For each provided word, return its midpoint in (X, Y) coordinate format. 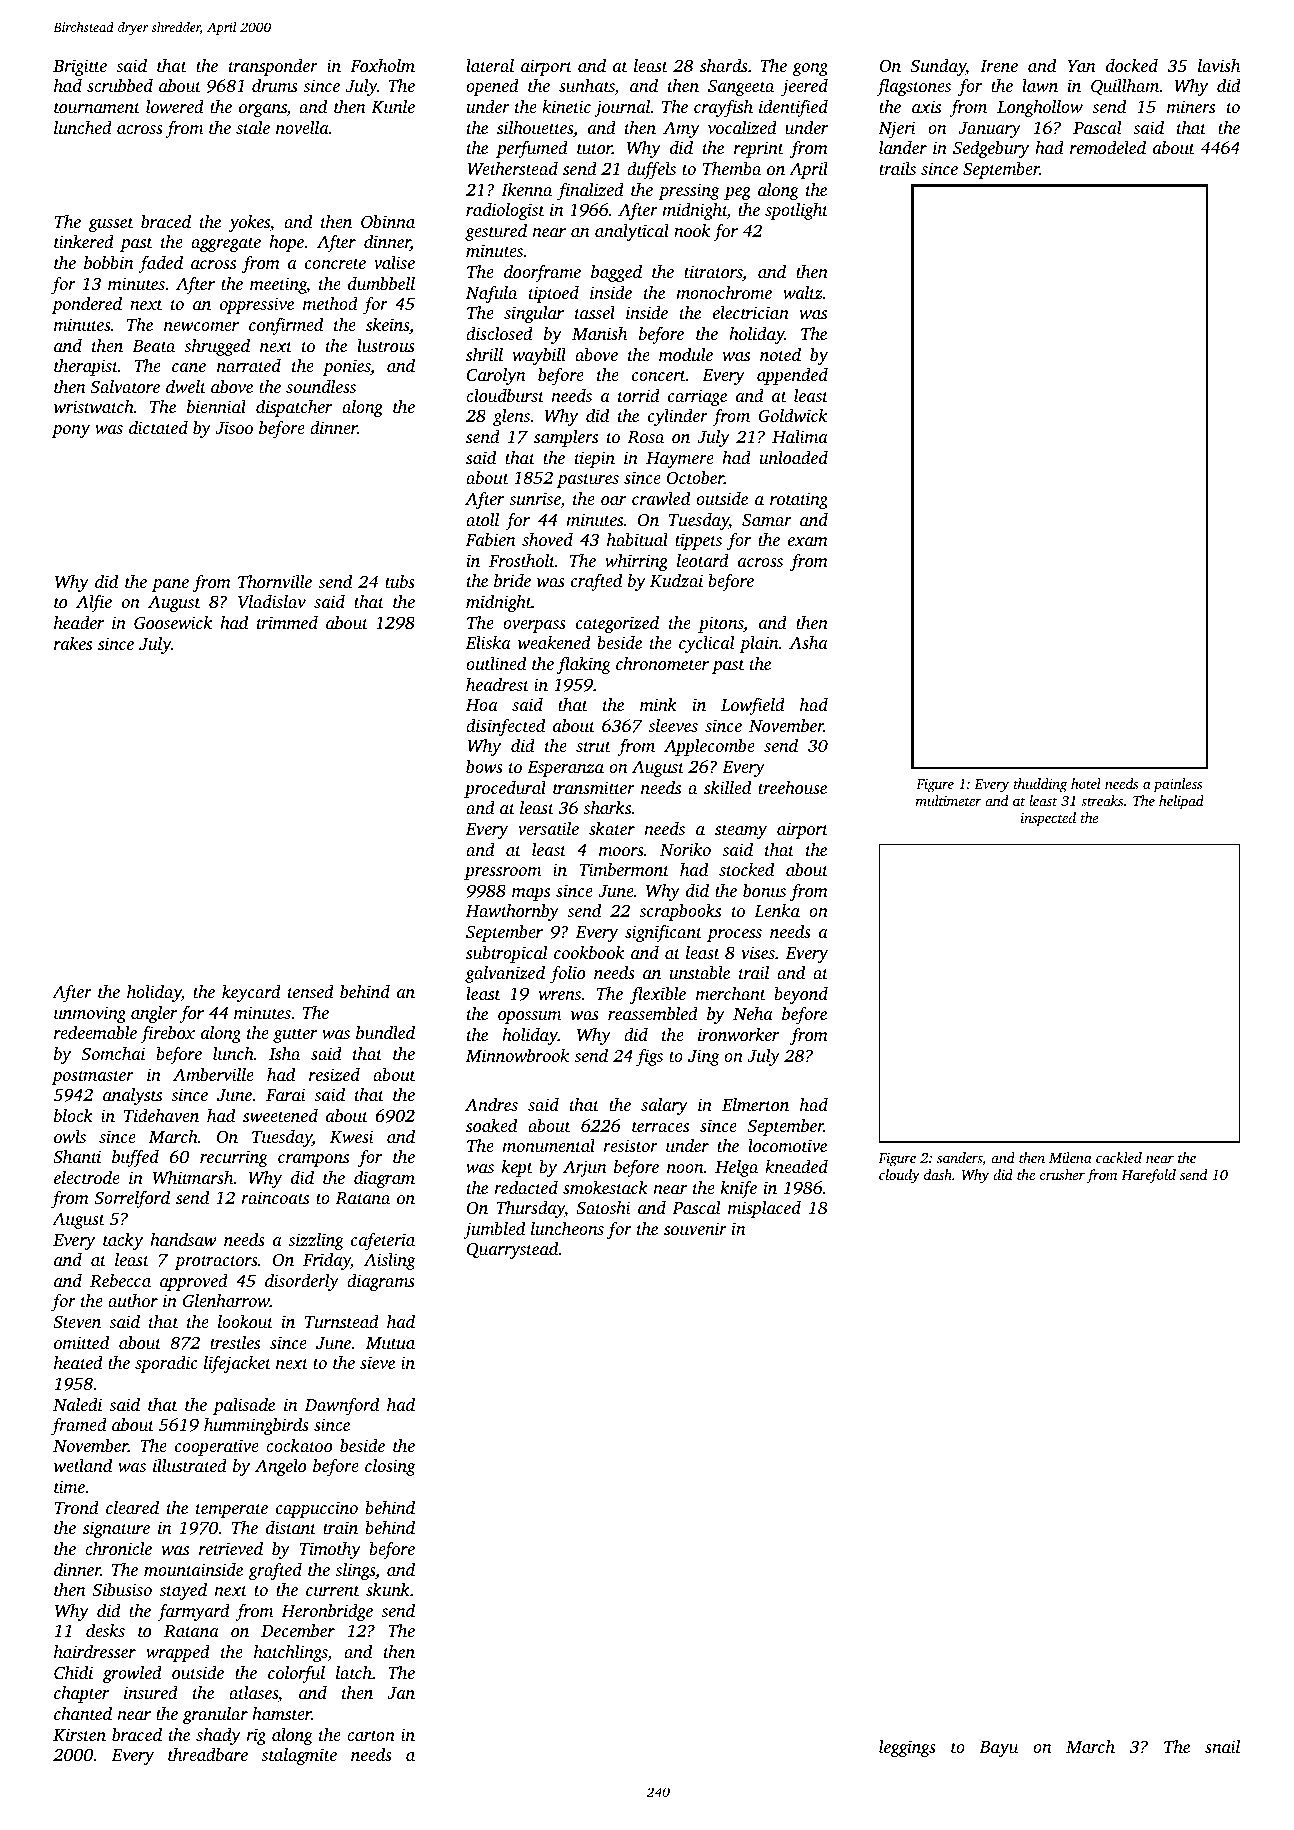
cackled (1119, 1157)
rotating (799, 500)
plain (759, 644)
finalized (590, 191)
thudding (1041, 785)
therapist (86, 367)
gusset (111, 225)
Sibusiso (122, 1590)
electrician (751, 312)
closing (390, 1467)
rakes (73, 643)
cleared (132, 1507)
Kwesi (352, 1137)
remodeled (1108, 147)
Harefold (1148, 1176)
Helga (736, 1168)
